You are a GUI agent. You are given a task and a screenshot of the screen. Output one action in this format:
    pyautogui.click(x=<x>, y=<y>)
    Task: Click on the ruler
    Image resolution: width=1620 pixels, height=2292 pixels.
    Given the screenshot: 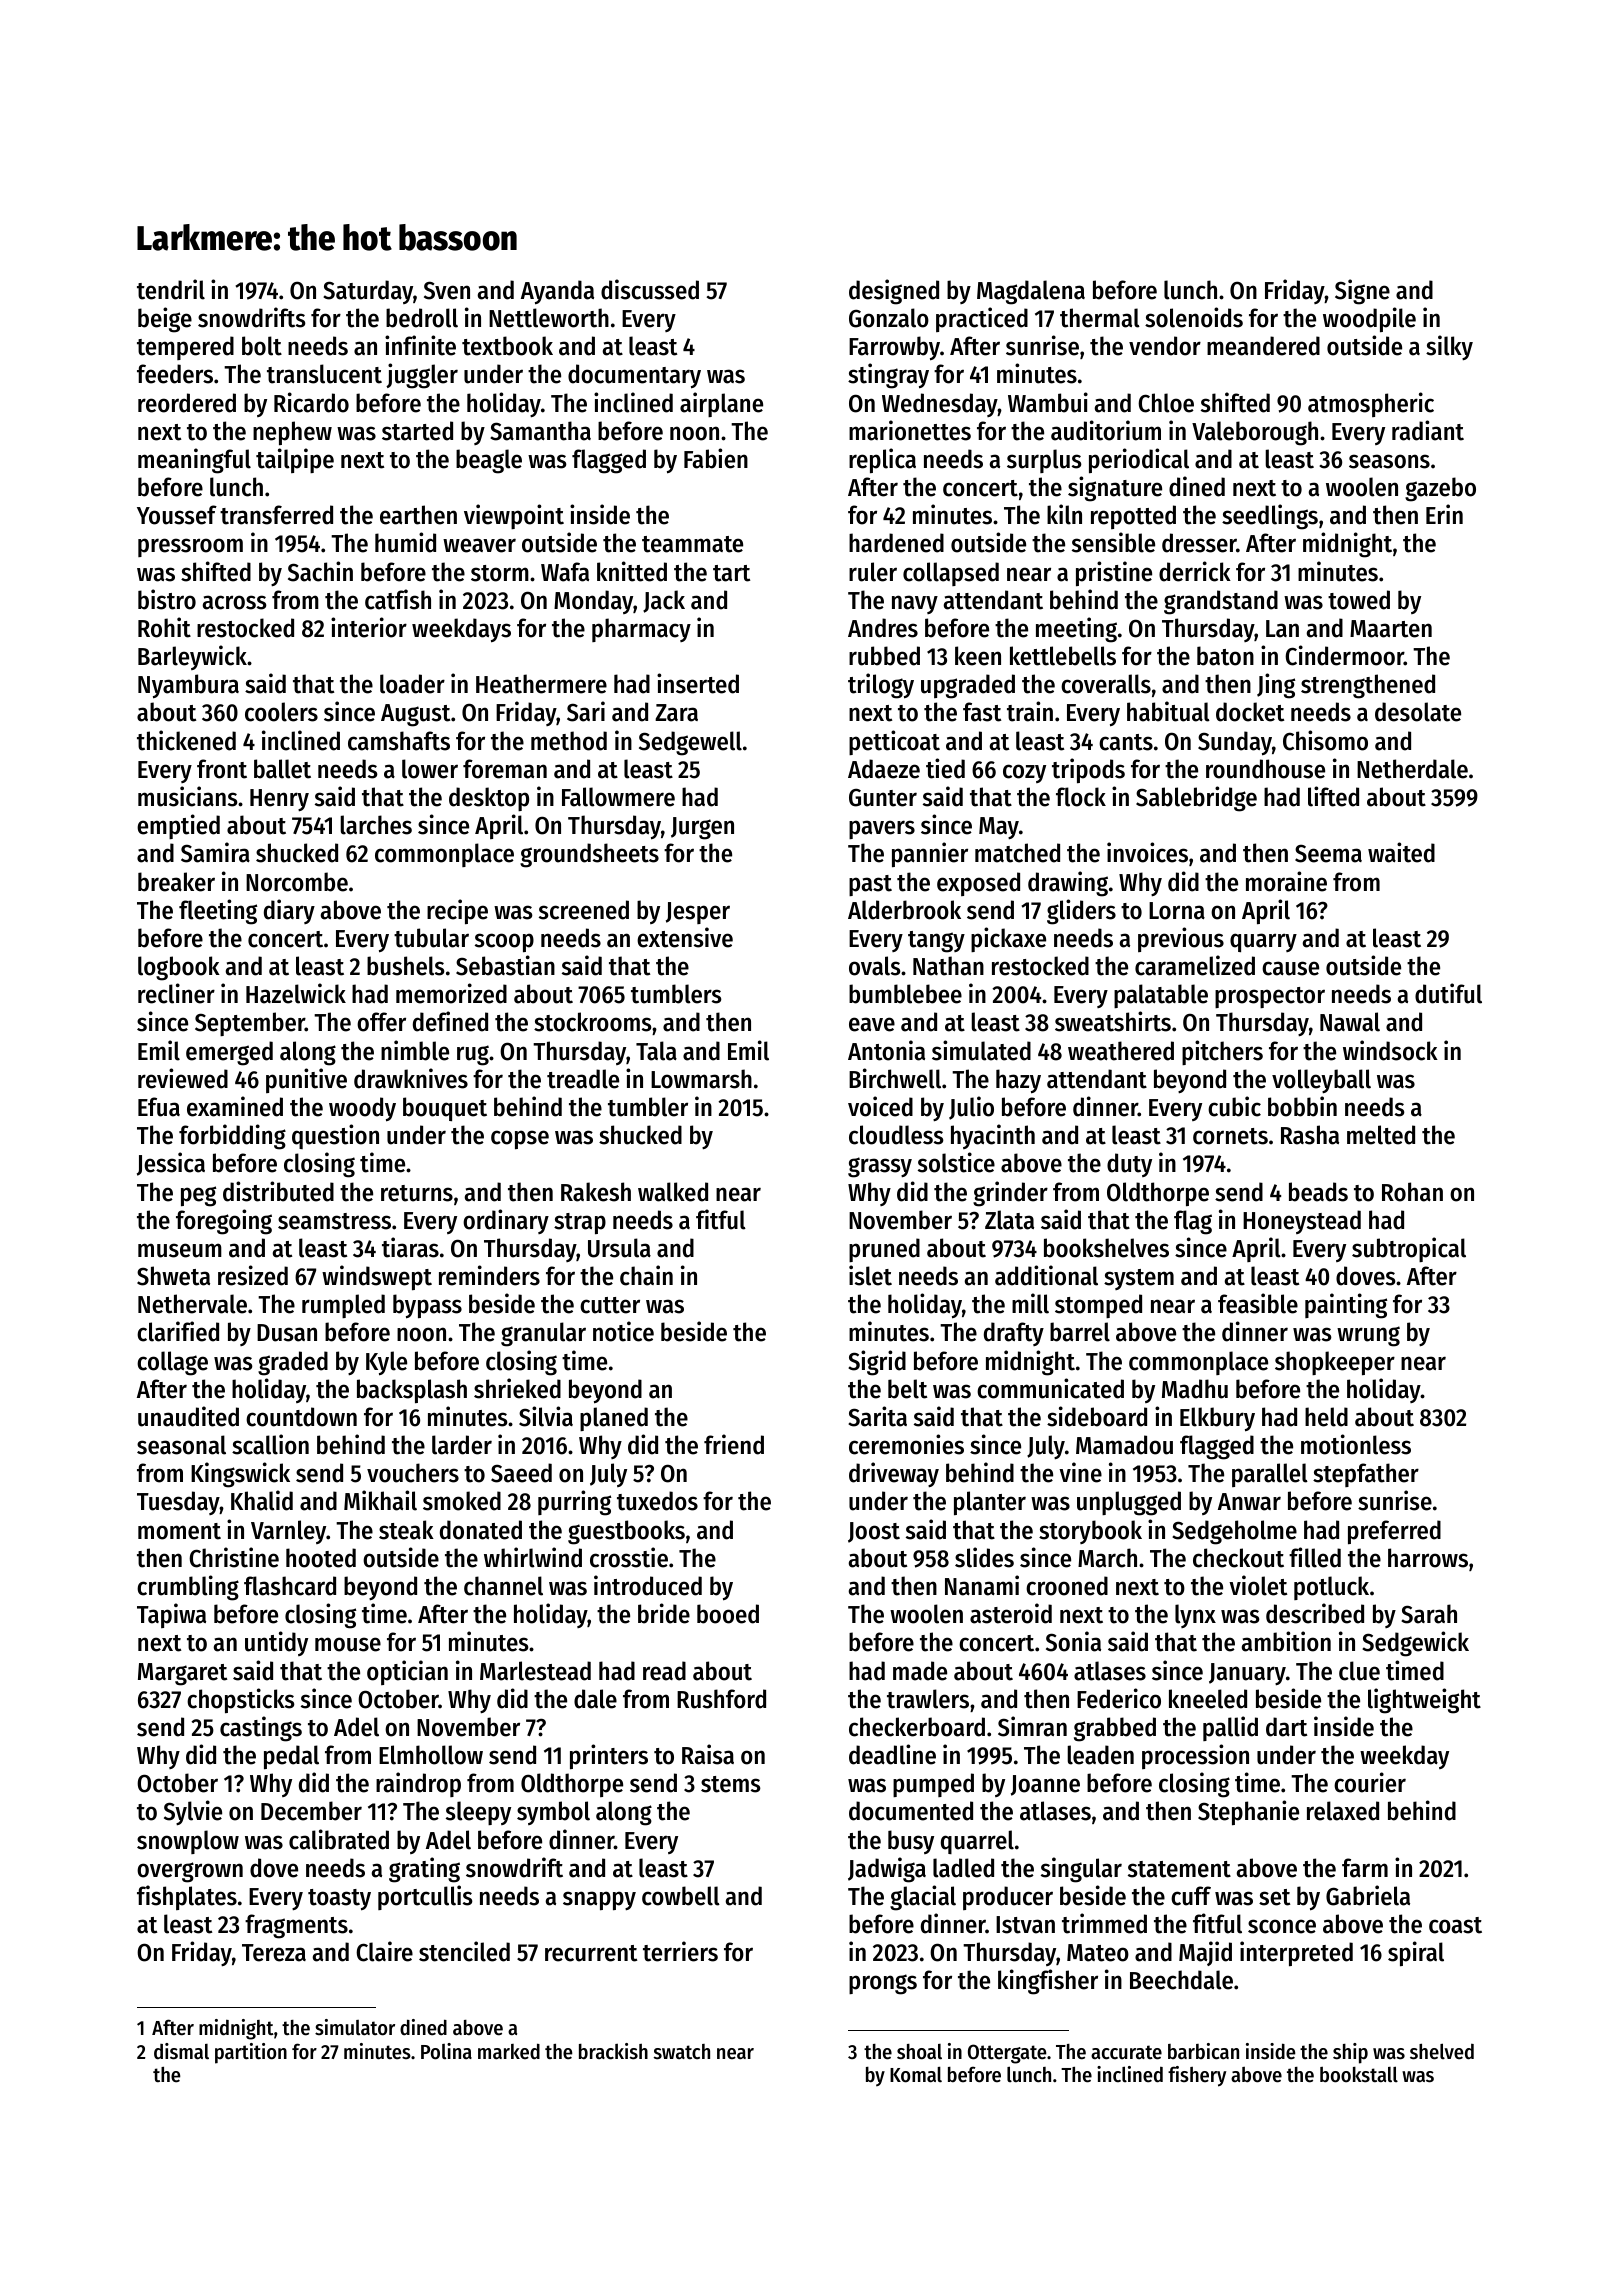 What is the action you would take?
    pyautogui.click(x=873, y=572)
